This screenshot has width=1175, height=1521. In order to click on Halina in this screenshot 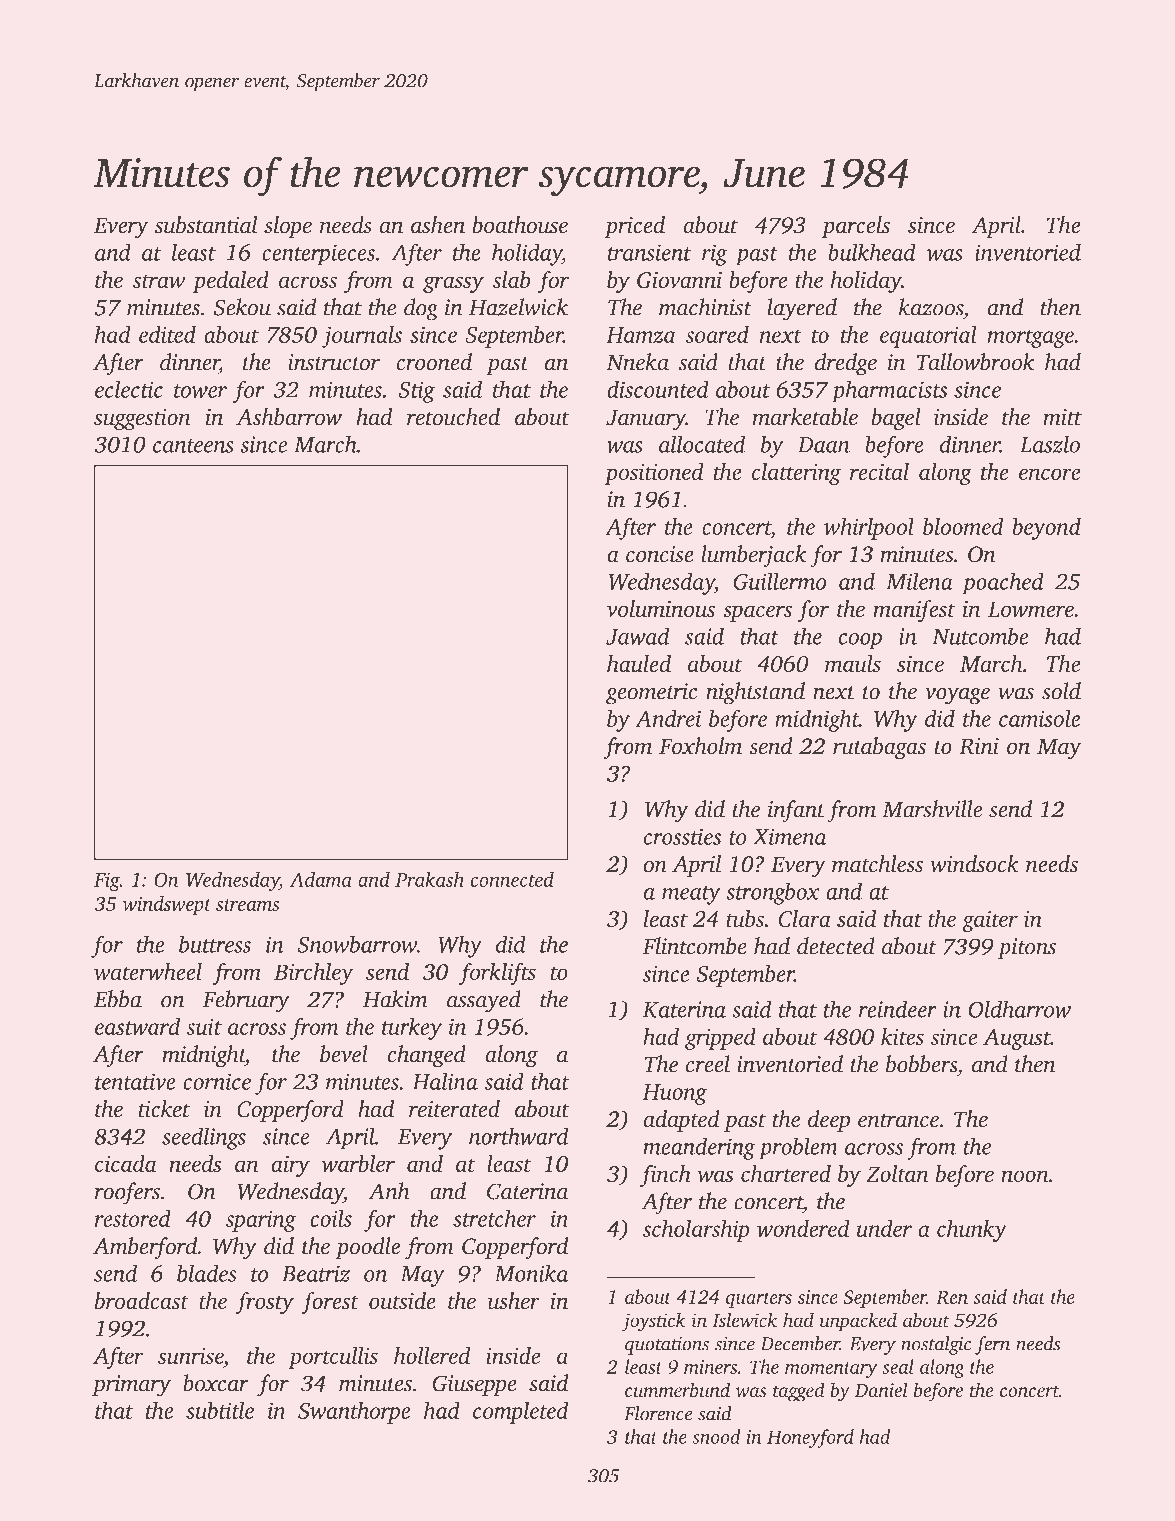, I will do `click(445, 1081)`.
